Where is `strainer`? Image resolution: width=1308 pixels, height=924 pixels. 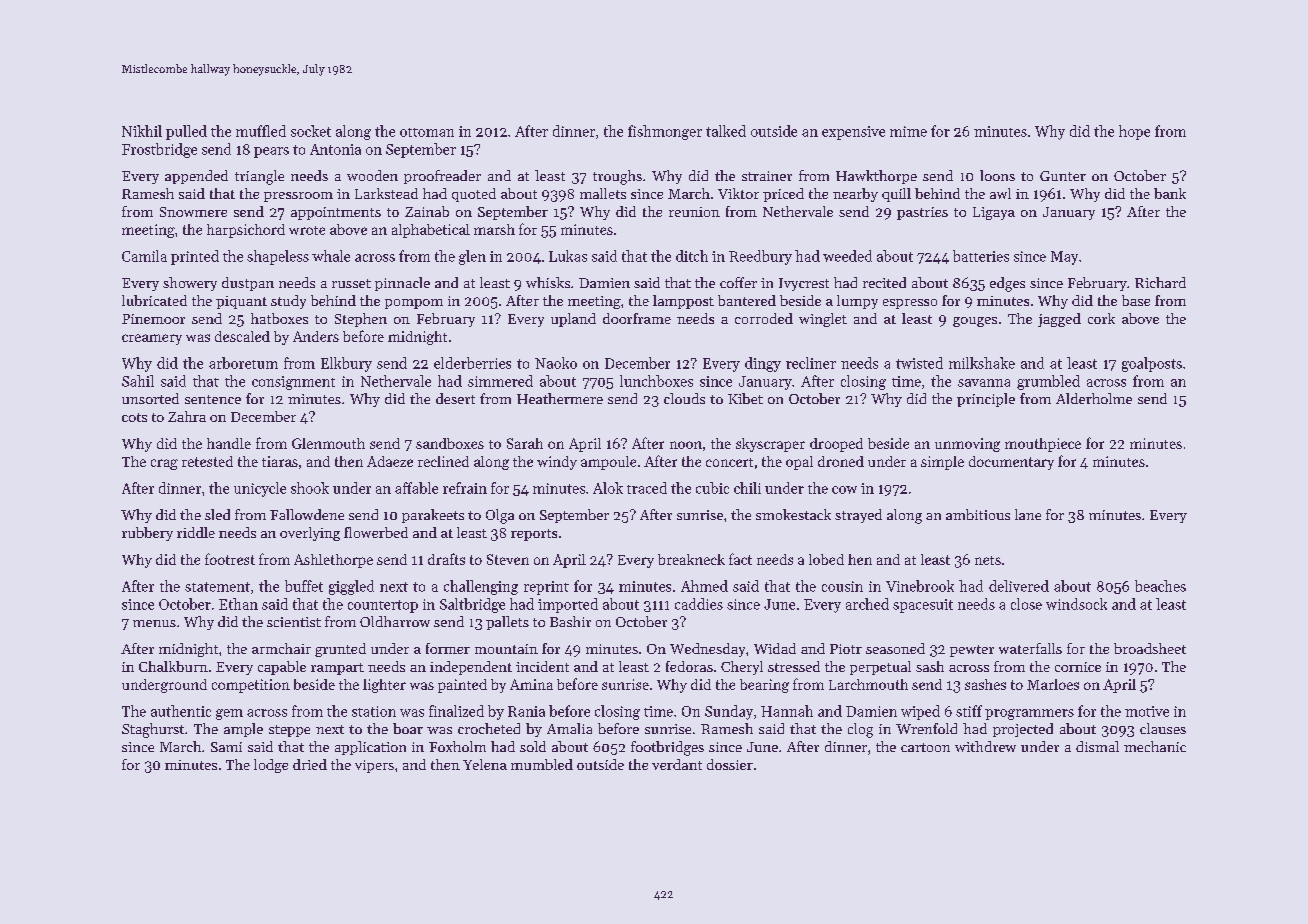 strainer is located at coordinates (767, 176).
